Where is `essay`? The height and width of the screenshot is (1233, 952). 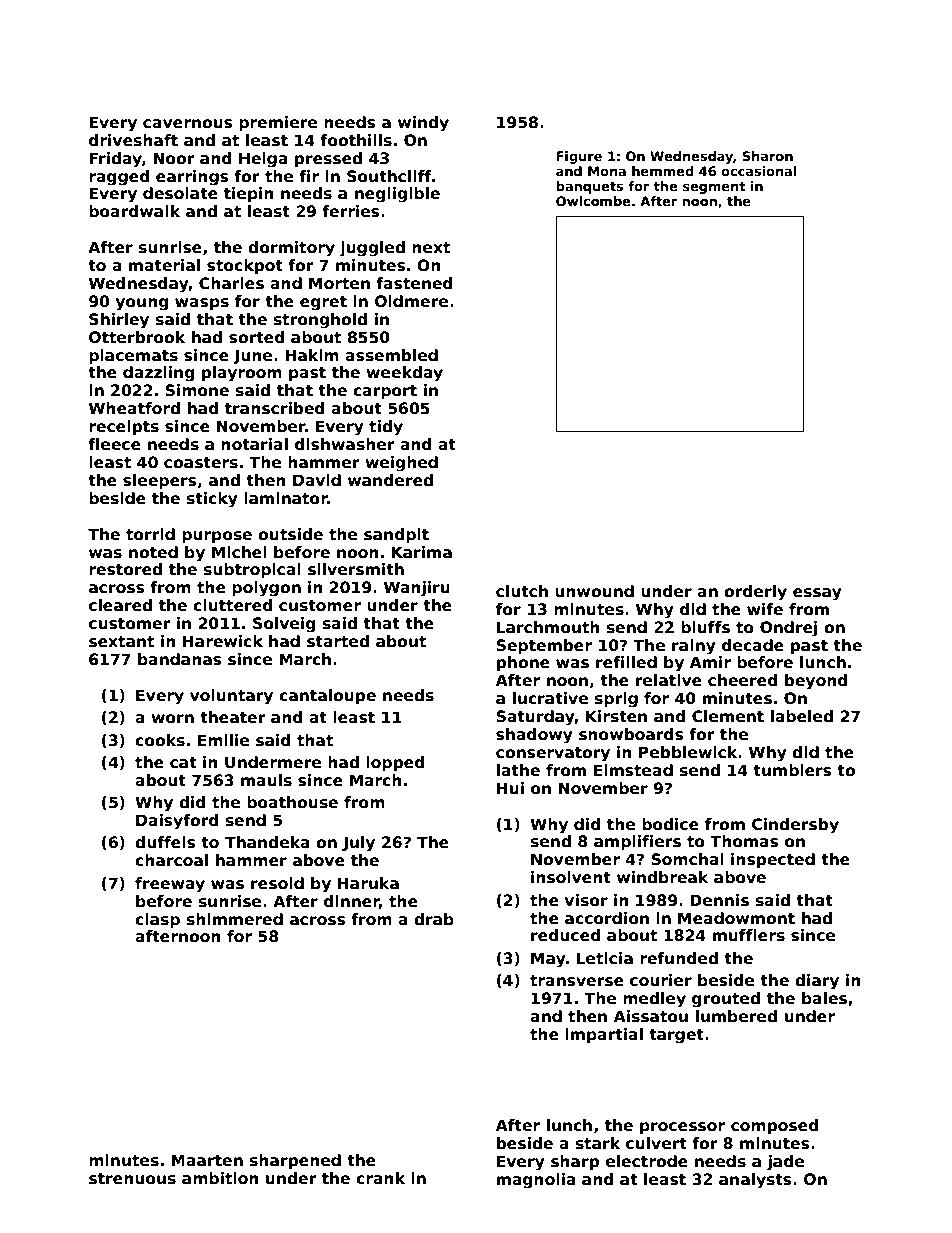 essay is located at coordinates (817, 594).
